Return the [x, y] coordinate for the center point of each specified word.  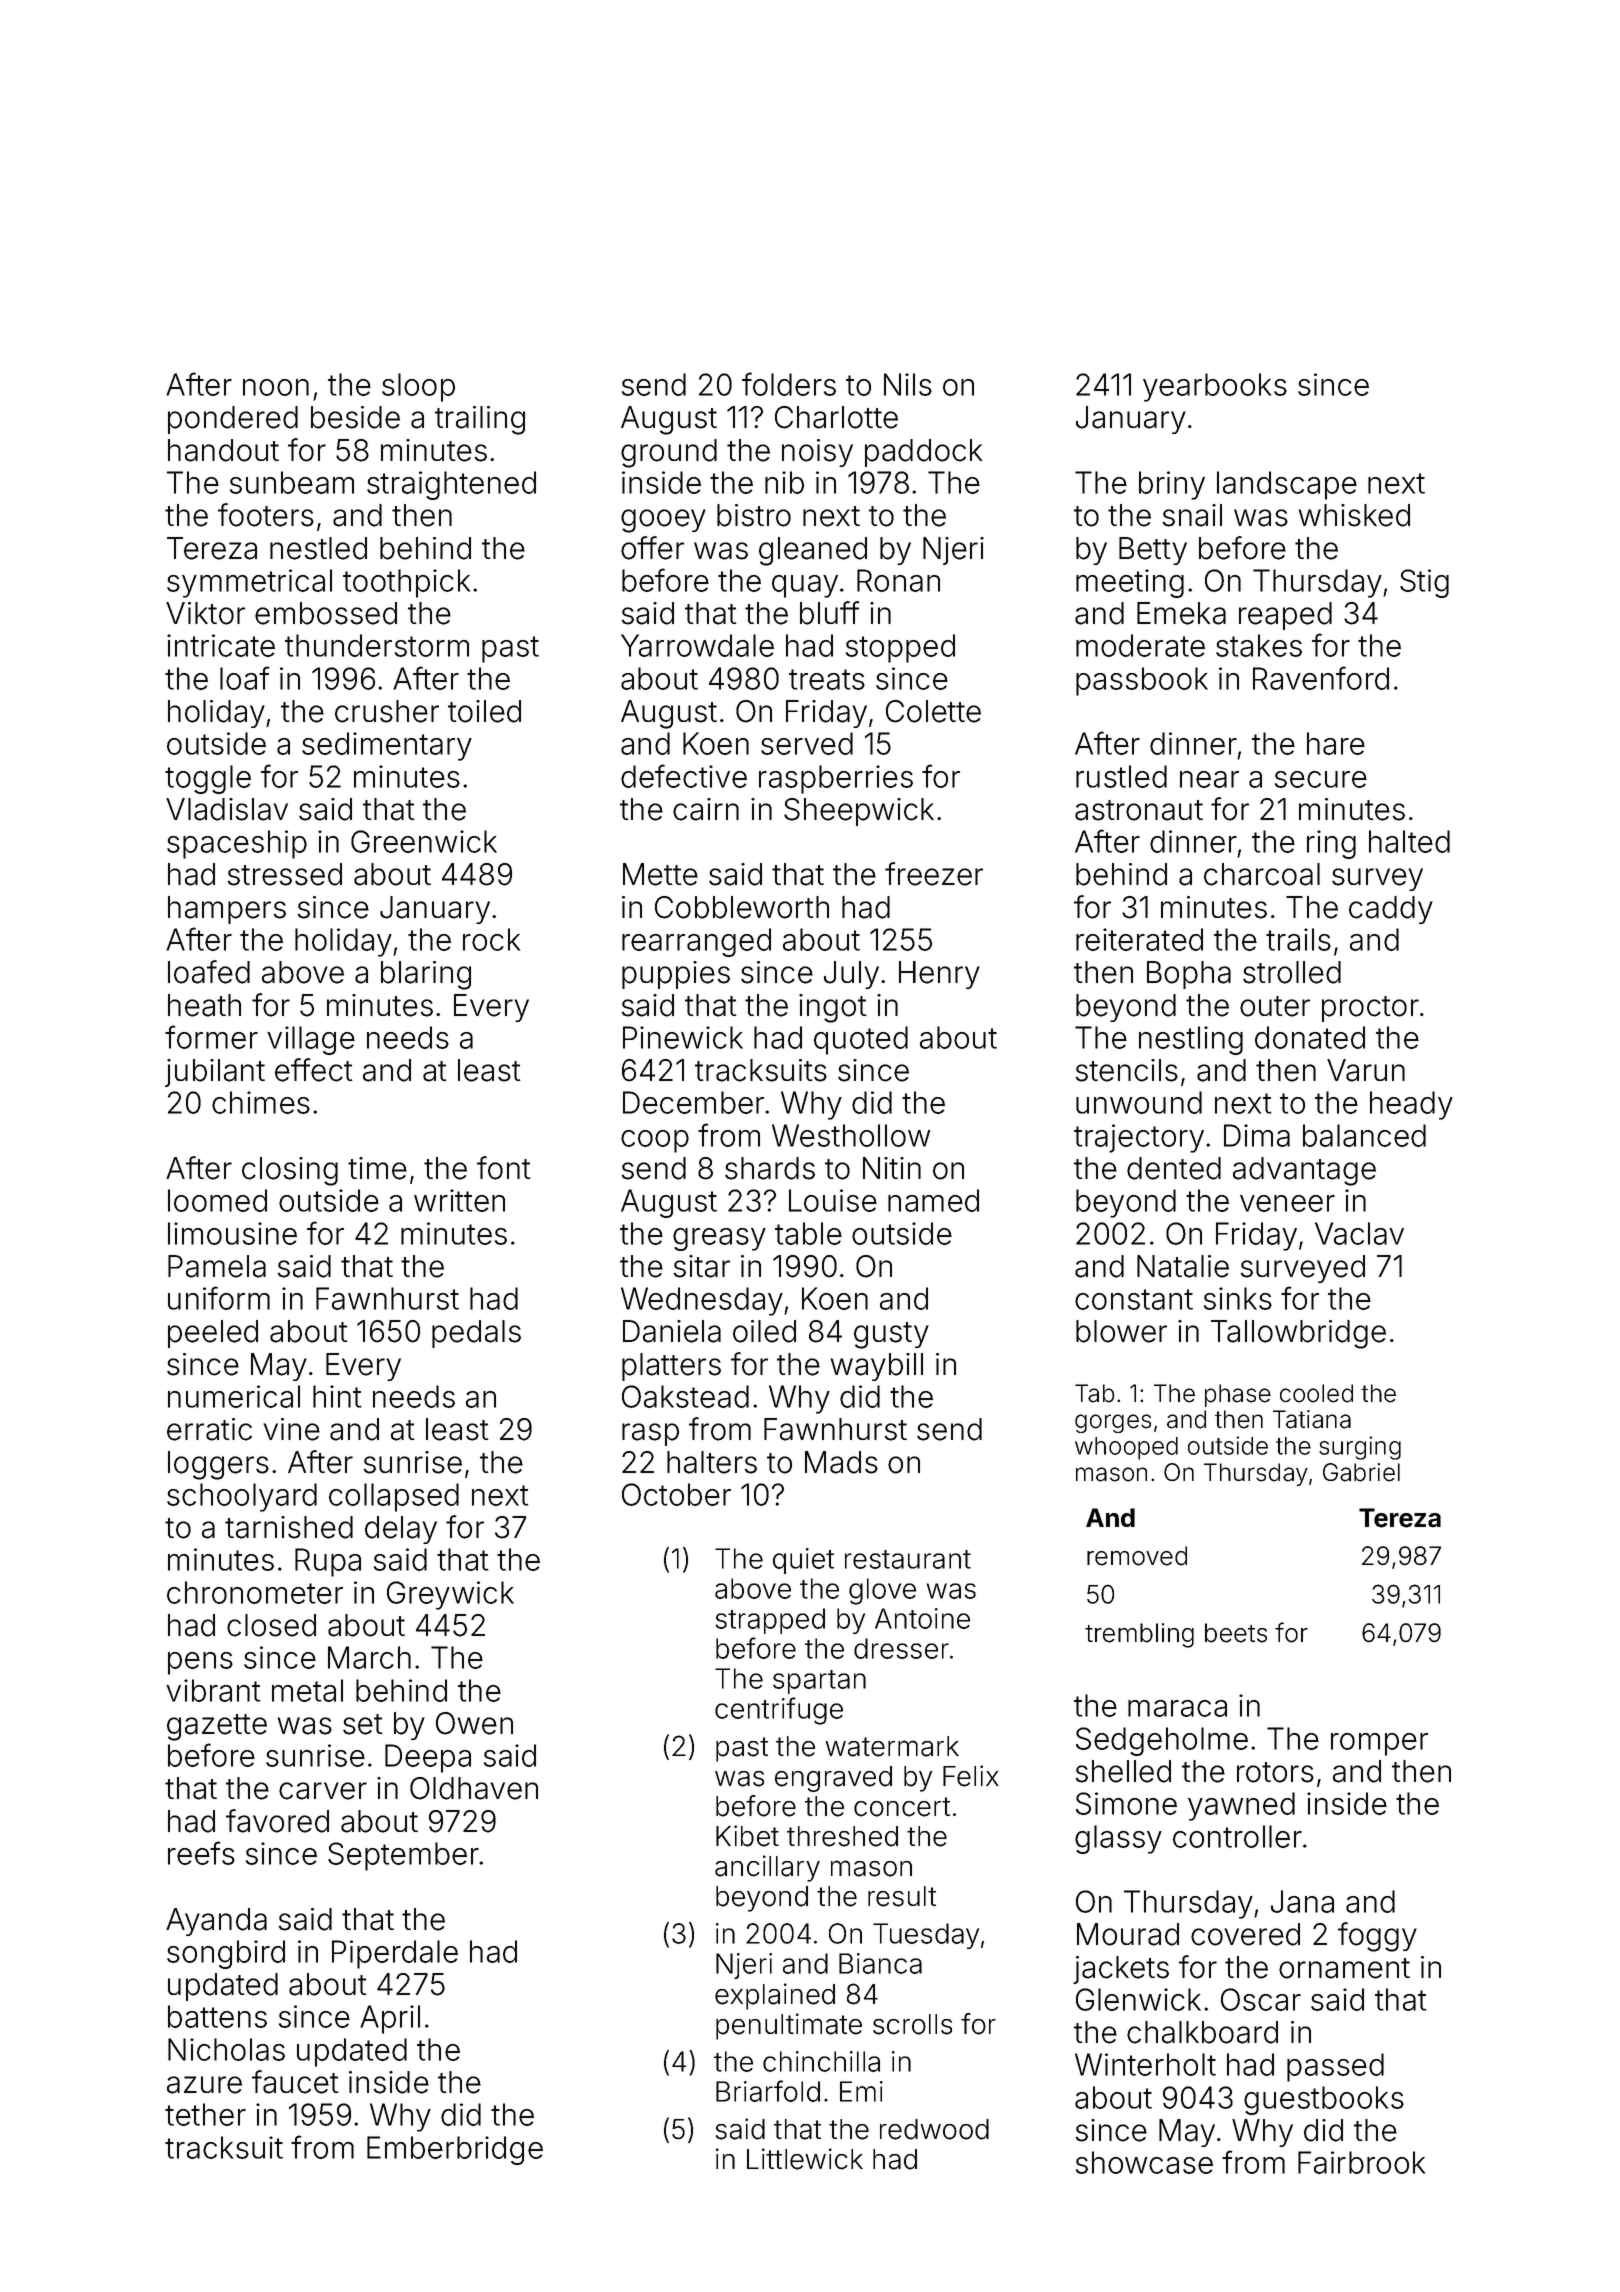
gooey [663, 521]
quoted [861, 1040]
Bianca [880, 1963]
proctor [1370, 1009]
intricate [221, 645]
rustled [1121, 776]
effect [313, 1070]
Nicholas [226, 2049]
